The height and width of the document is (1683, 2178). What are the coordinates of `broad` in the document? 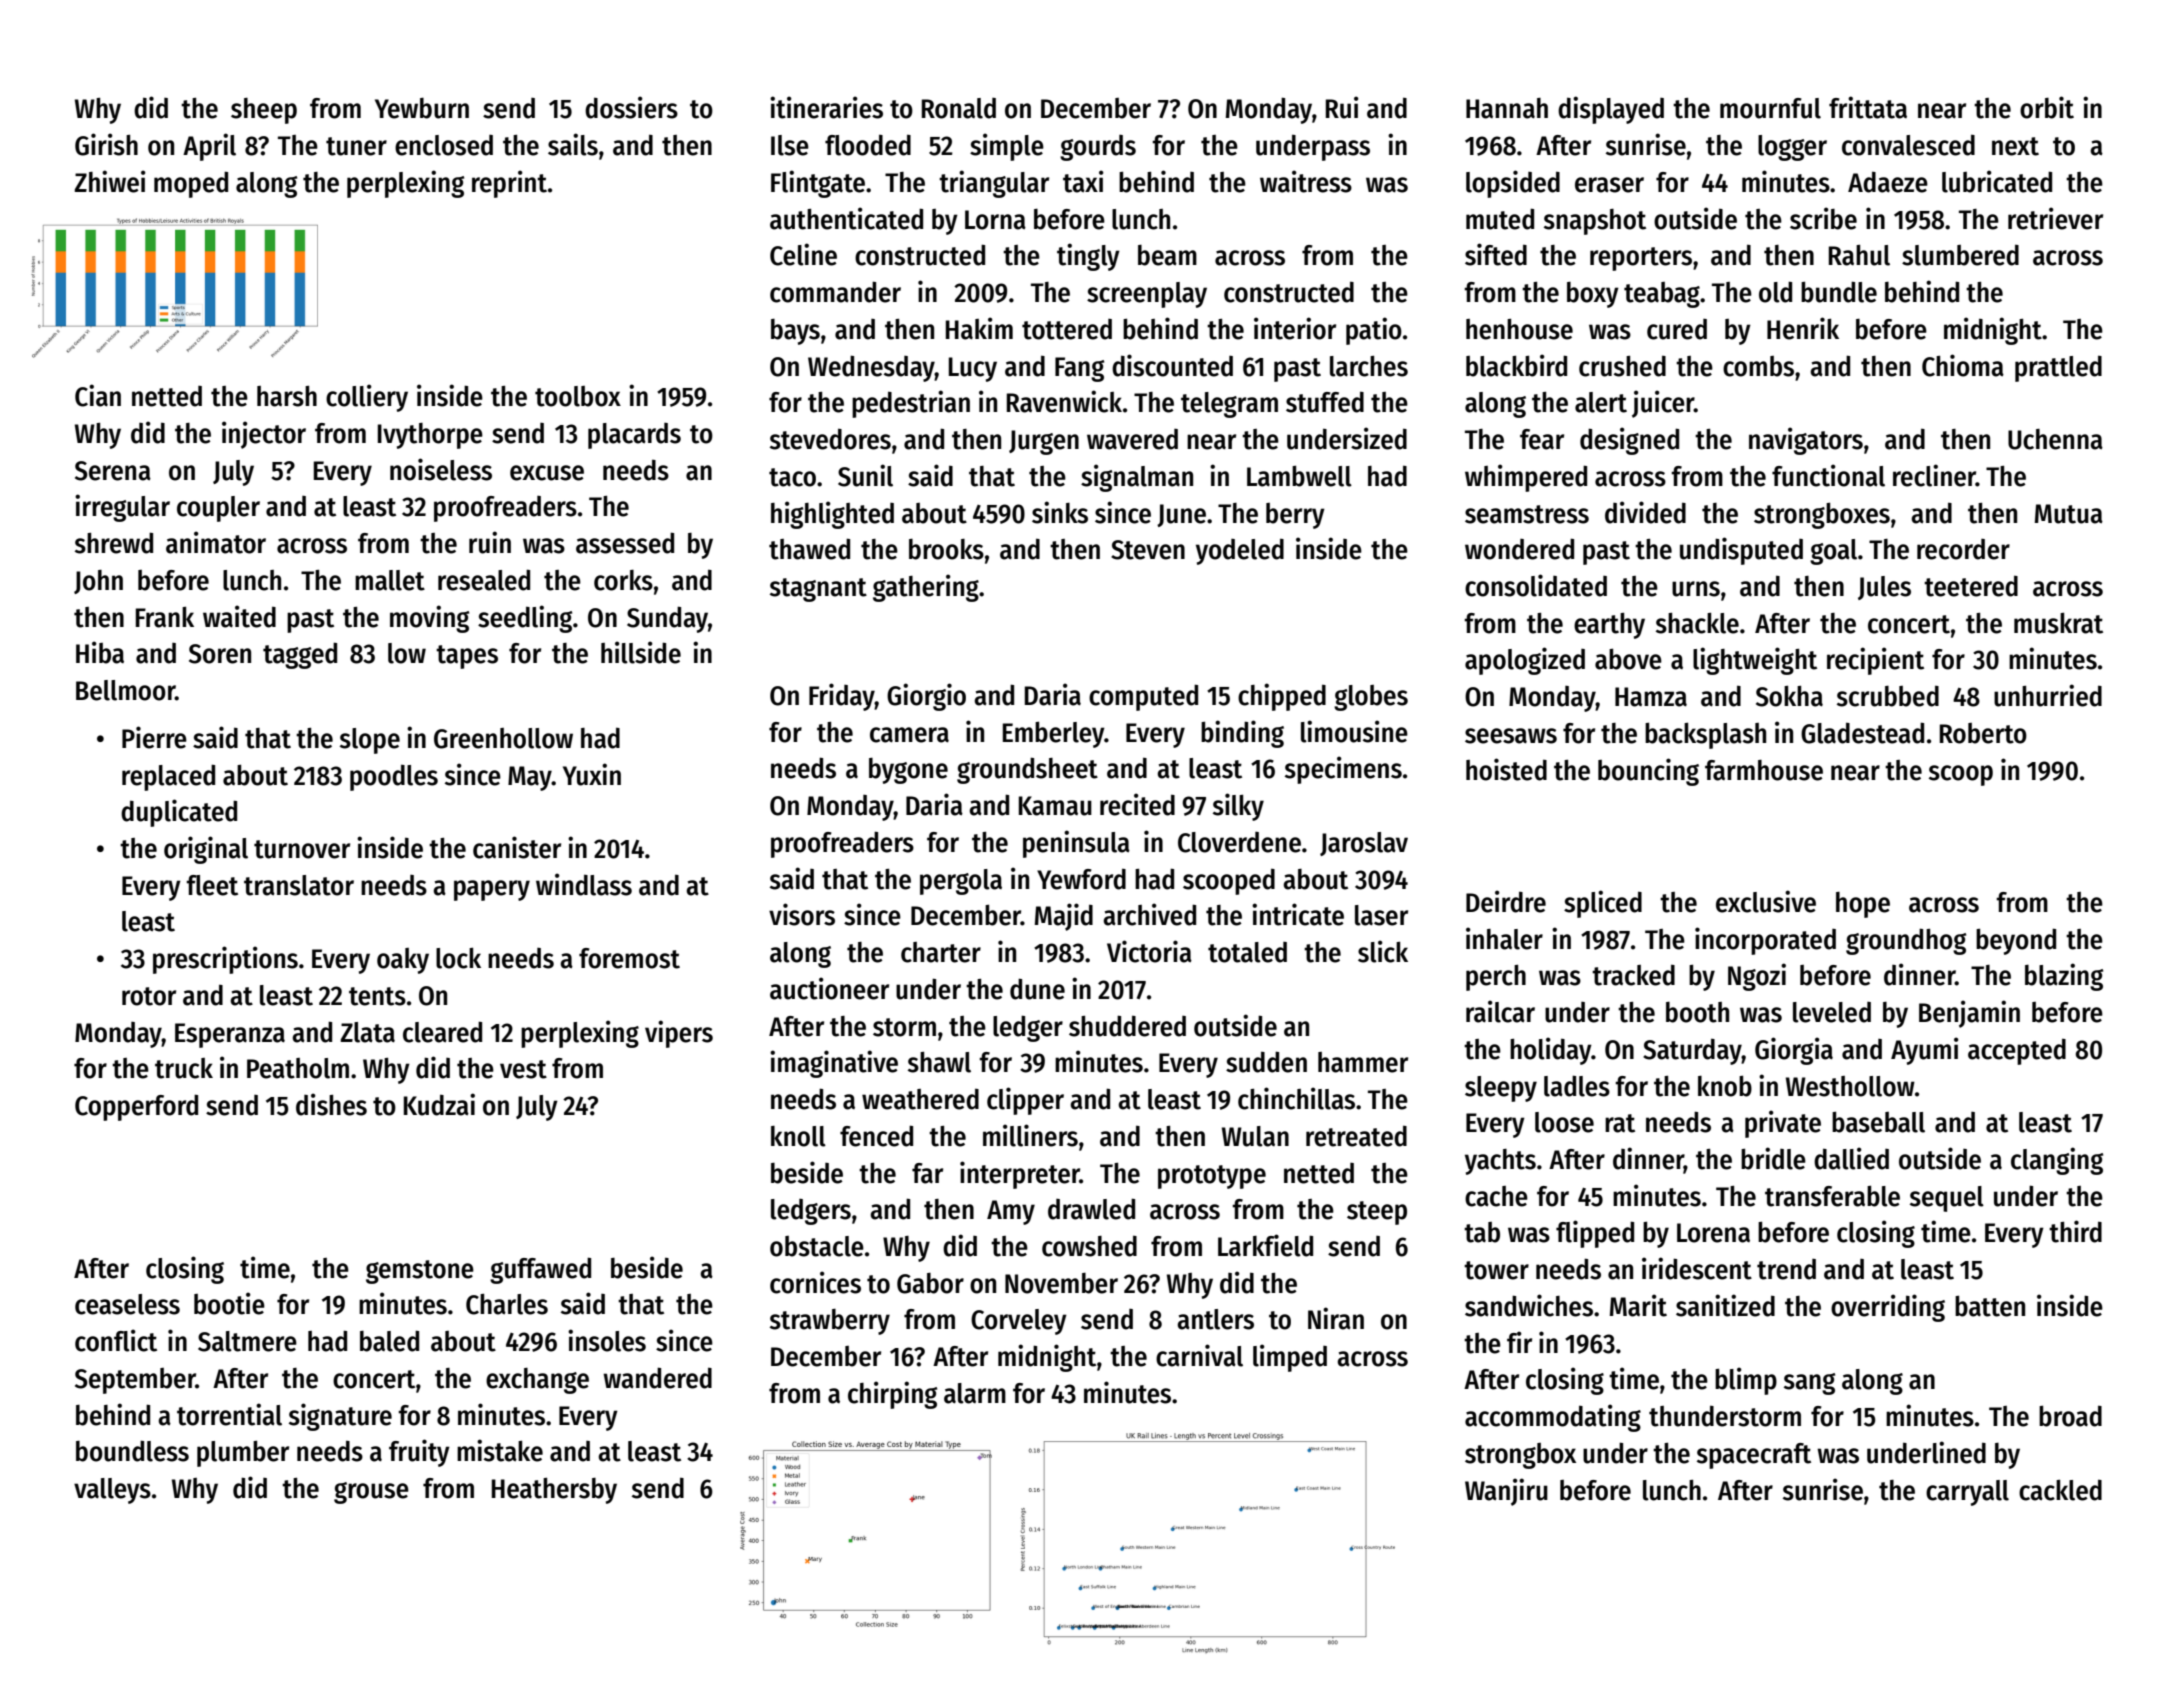 It's located at (2070, 1416).
